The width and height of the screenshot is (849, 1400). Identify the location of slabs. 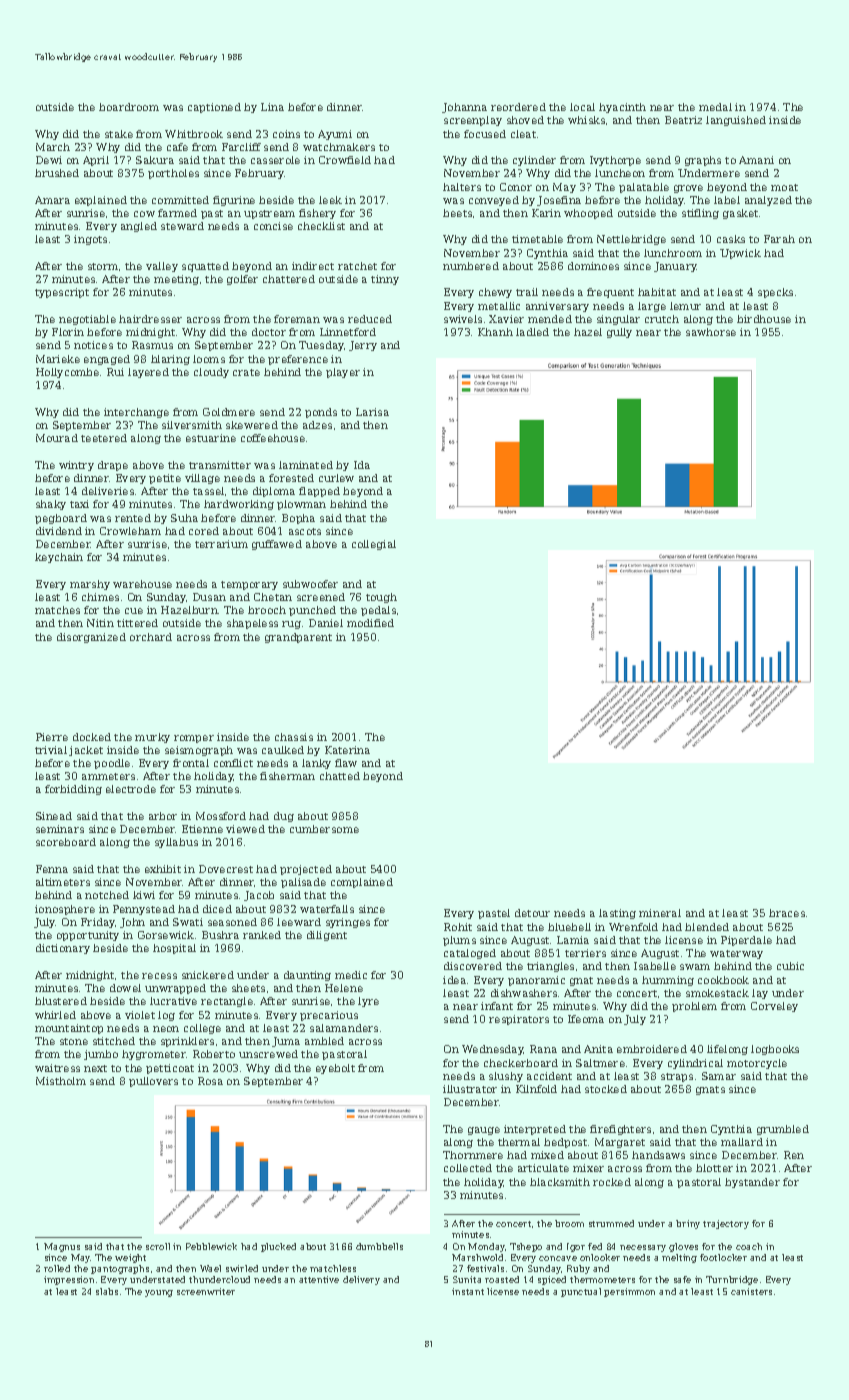
(107, 1291).
